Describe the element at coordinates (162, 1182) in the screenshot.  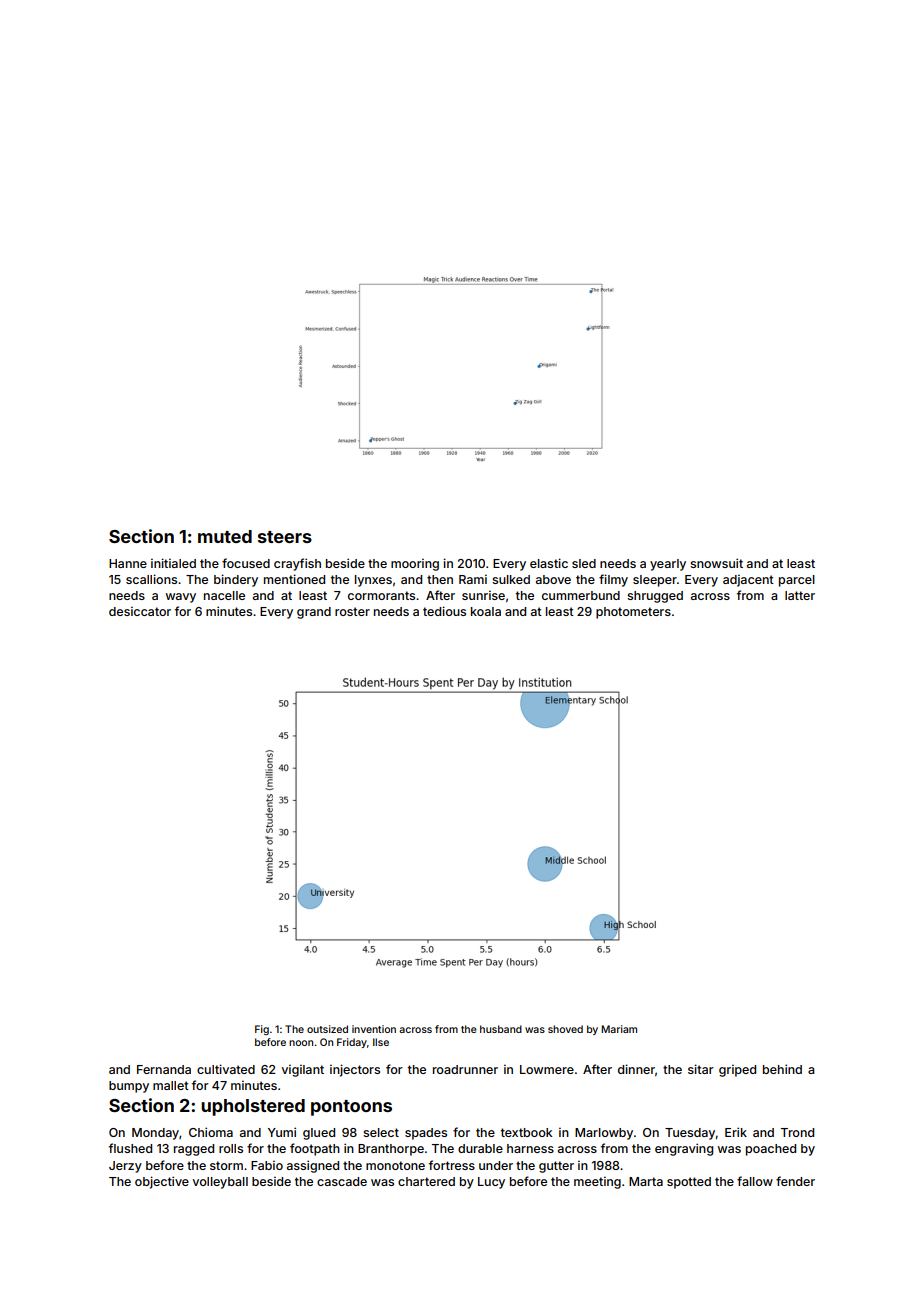
I see `objective` at that location.
